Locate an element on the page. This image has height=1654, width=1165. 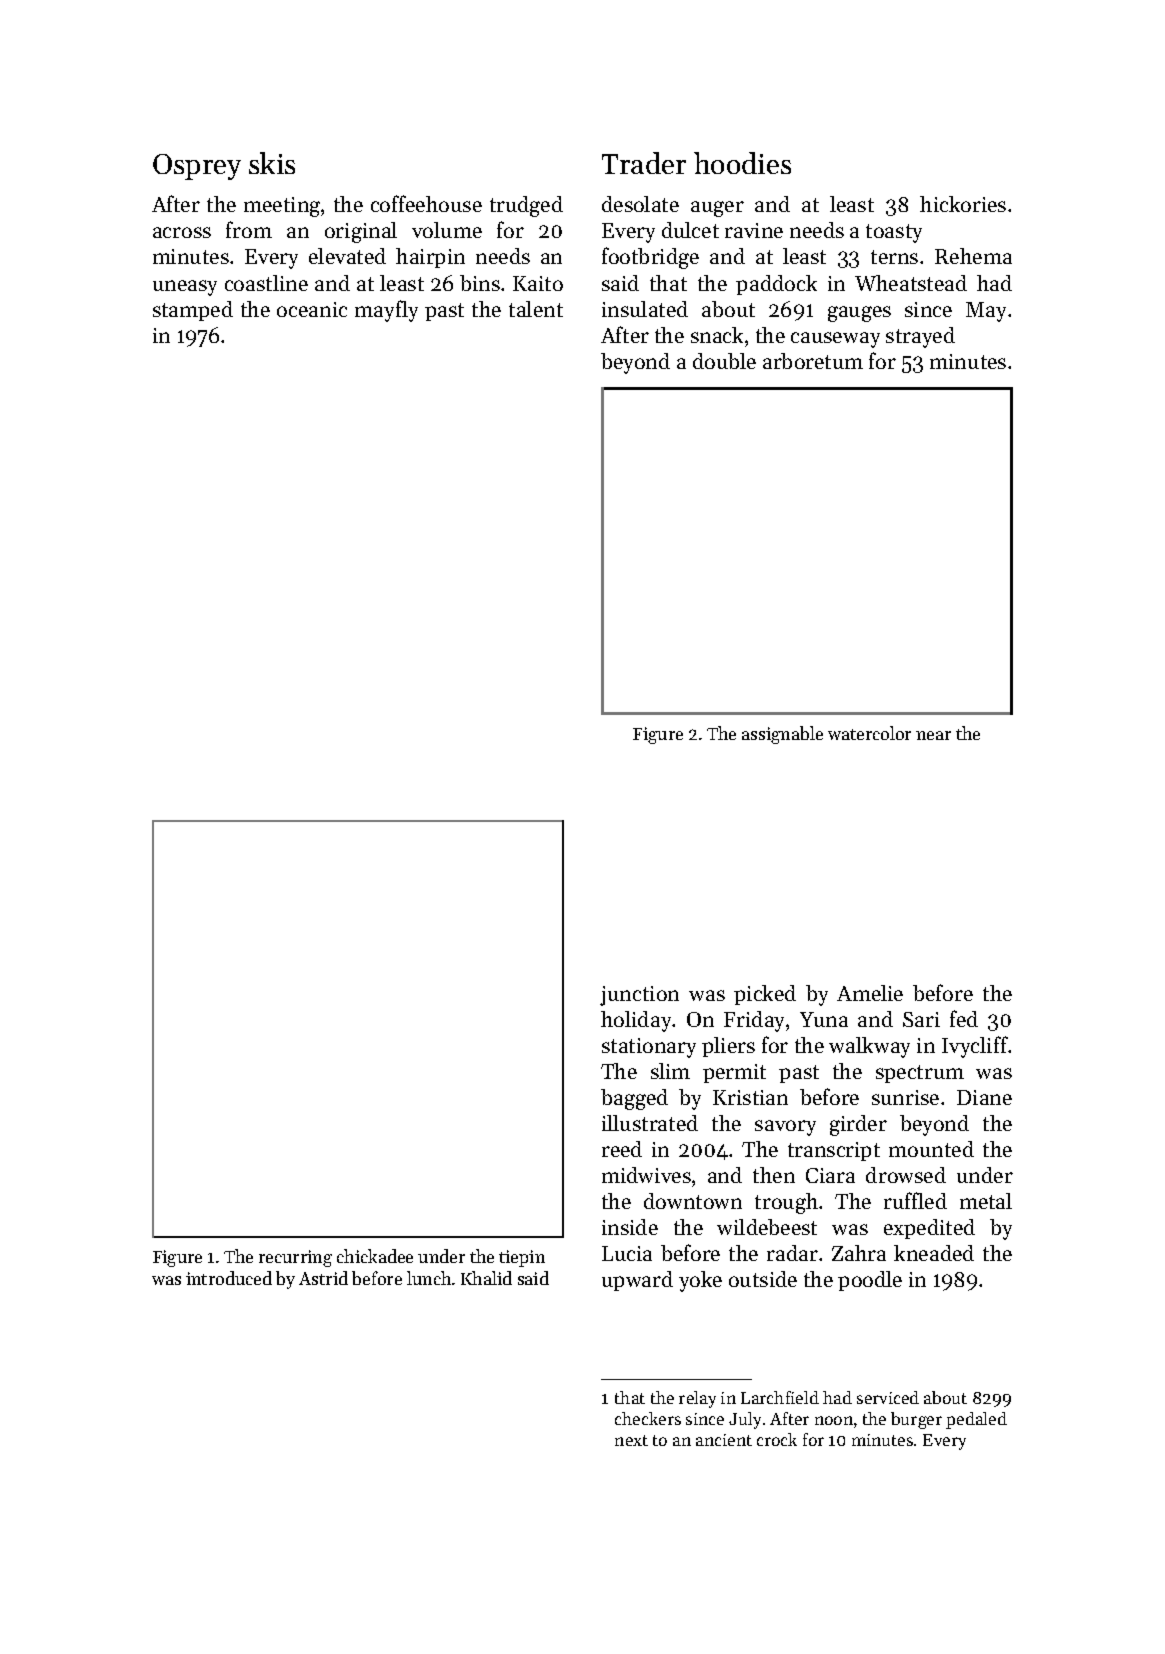
hoodies is located at coordinates (742, 163).
